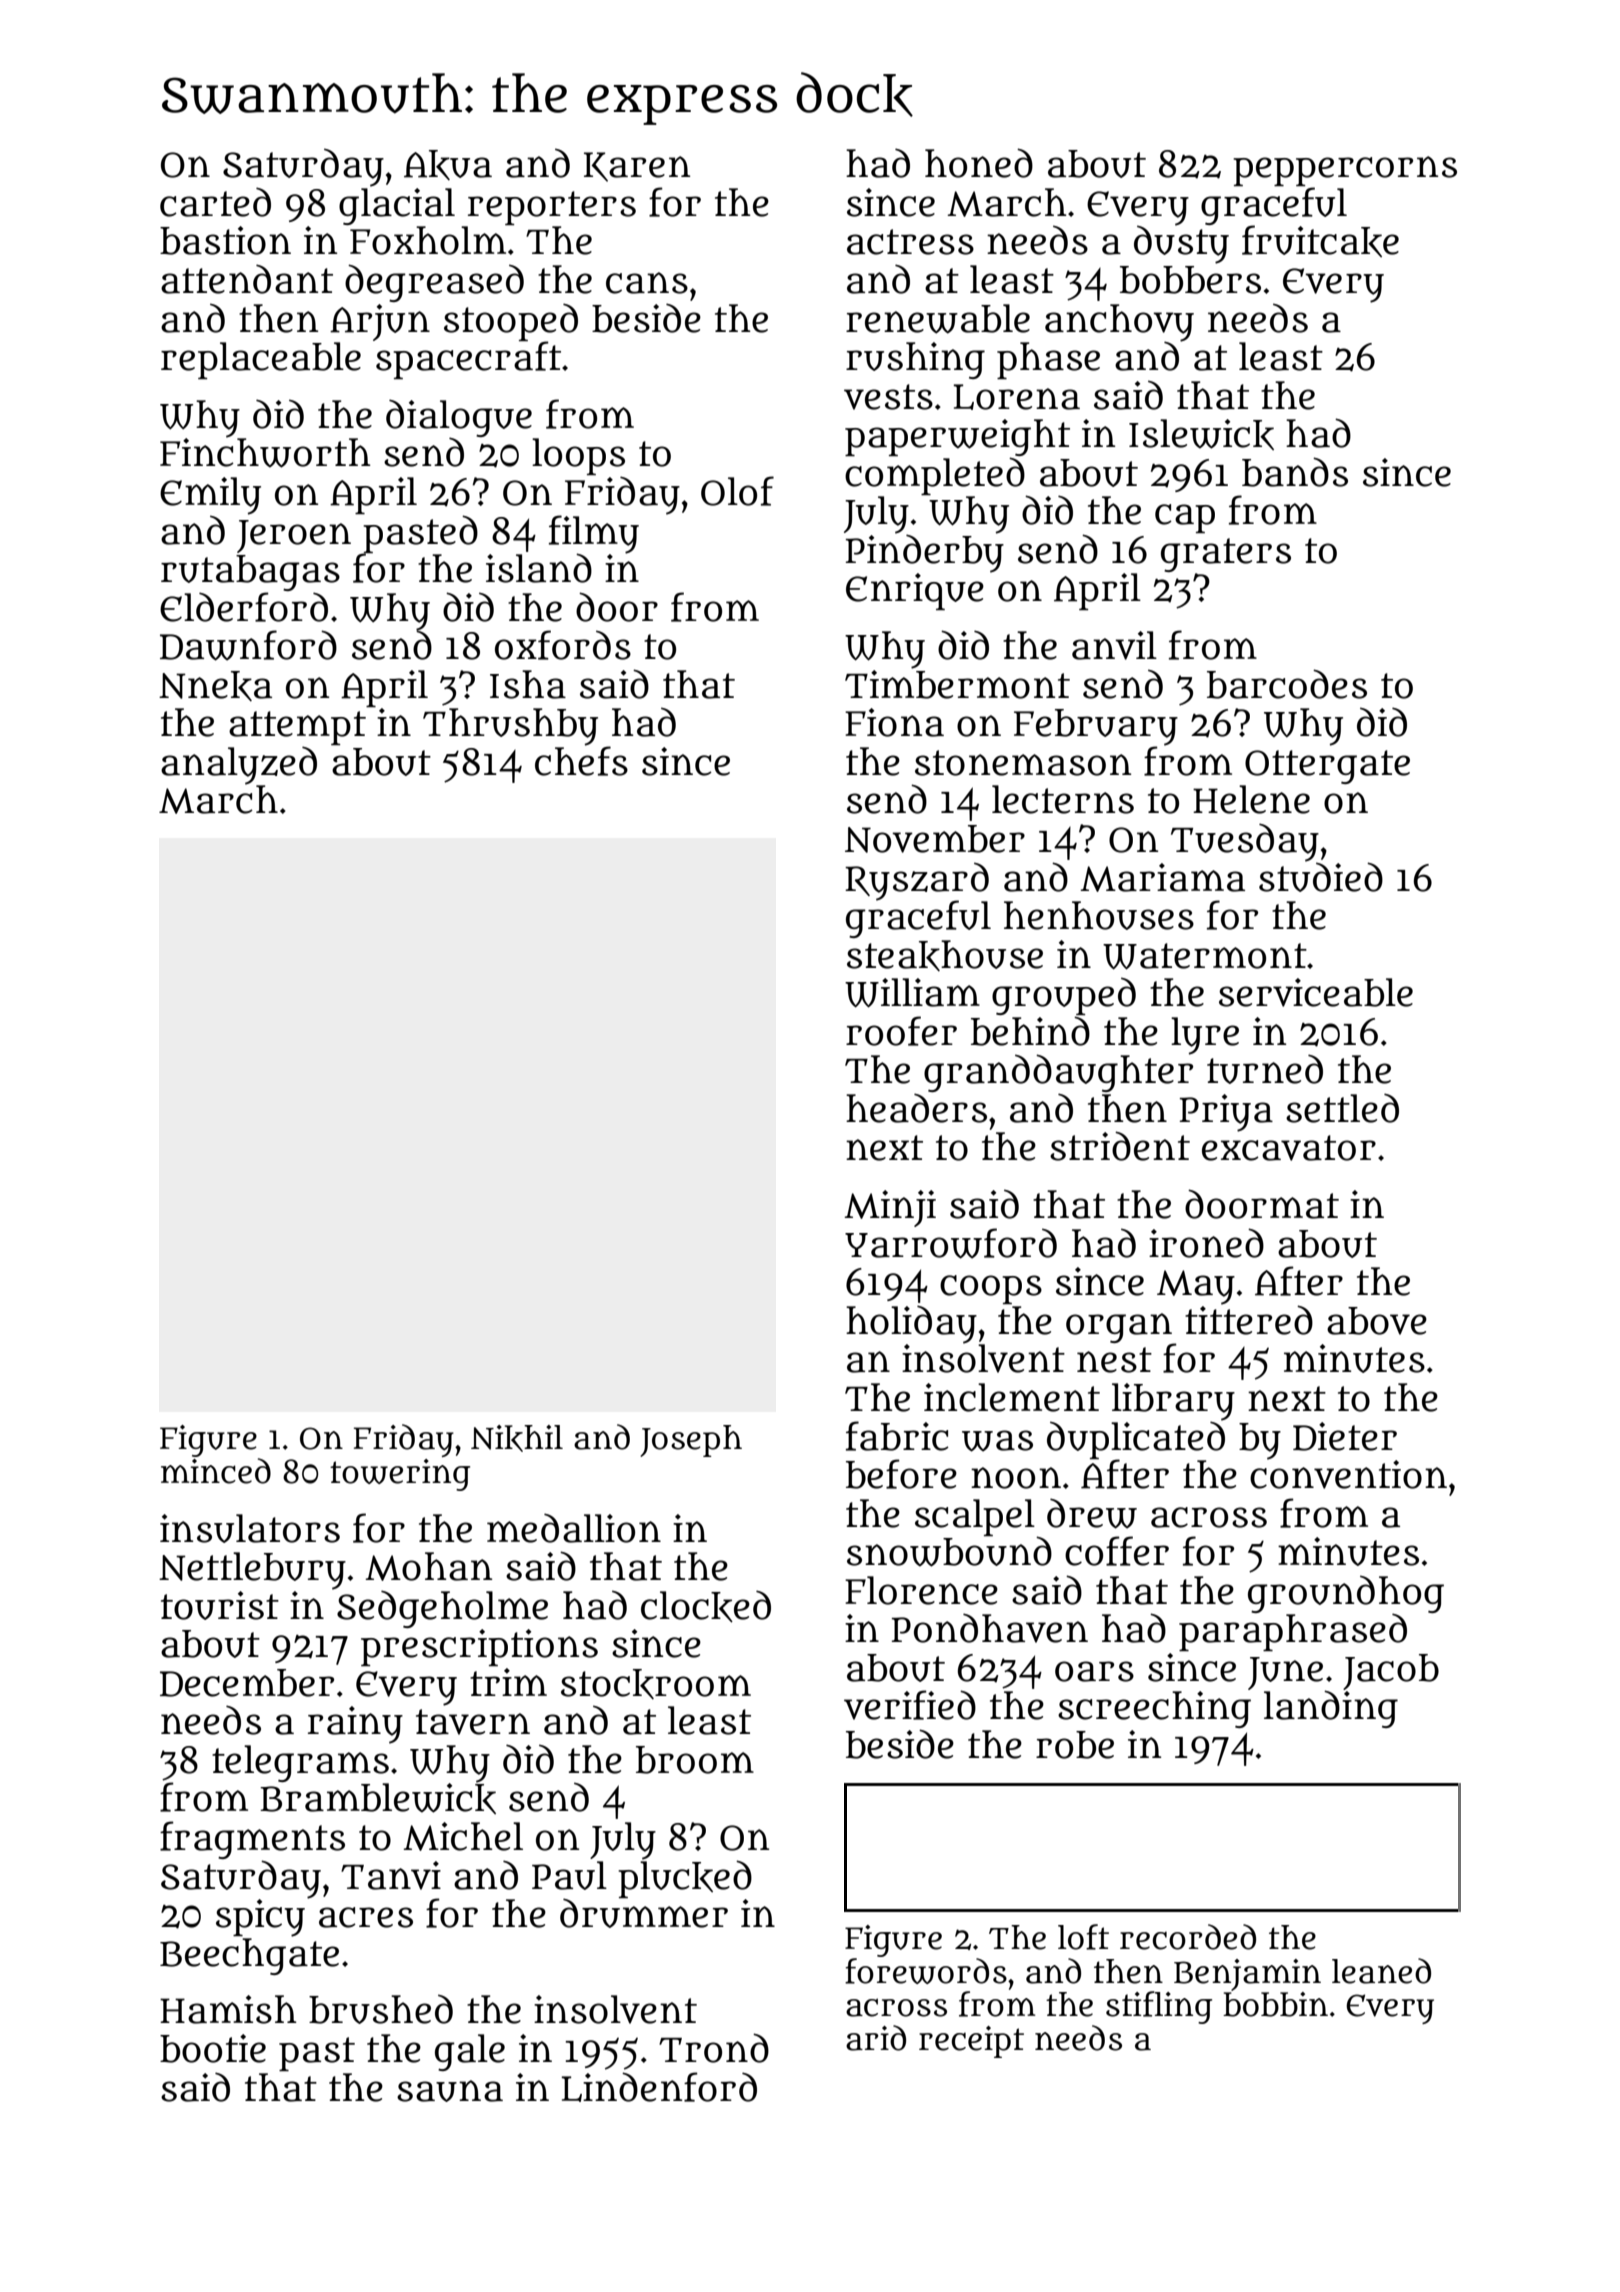 The height and width of the screenshot is (2292, 1620). What do you see at coordinates (691, 1441) in the screenshot?
I see `Joseph` at bounding box center [691, 1441].
